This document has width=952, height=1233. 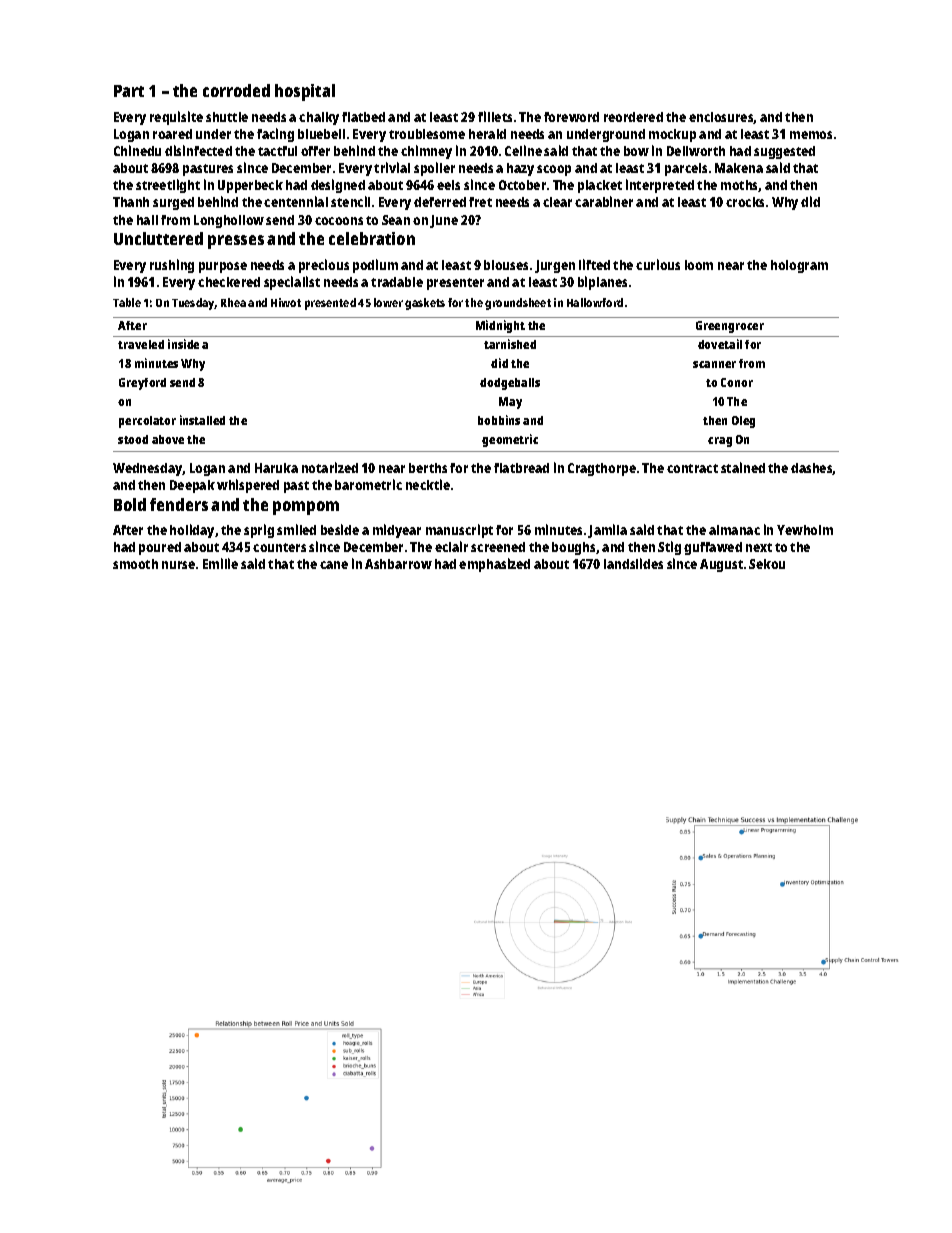 What do you see at coordinates (338, 186) in the document?
I see `designed` at bounding box center [338, 186].
